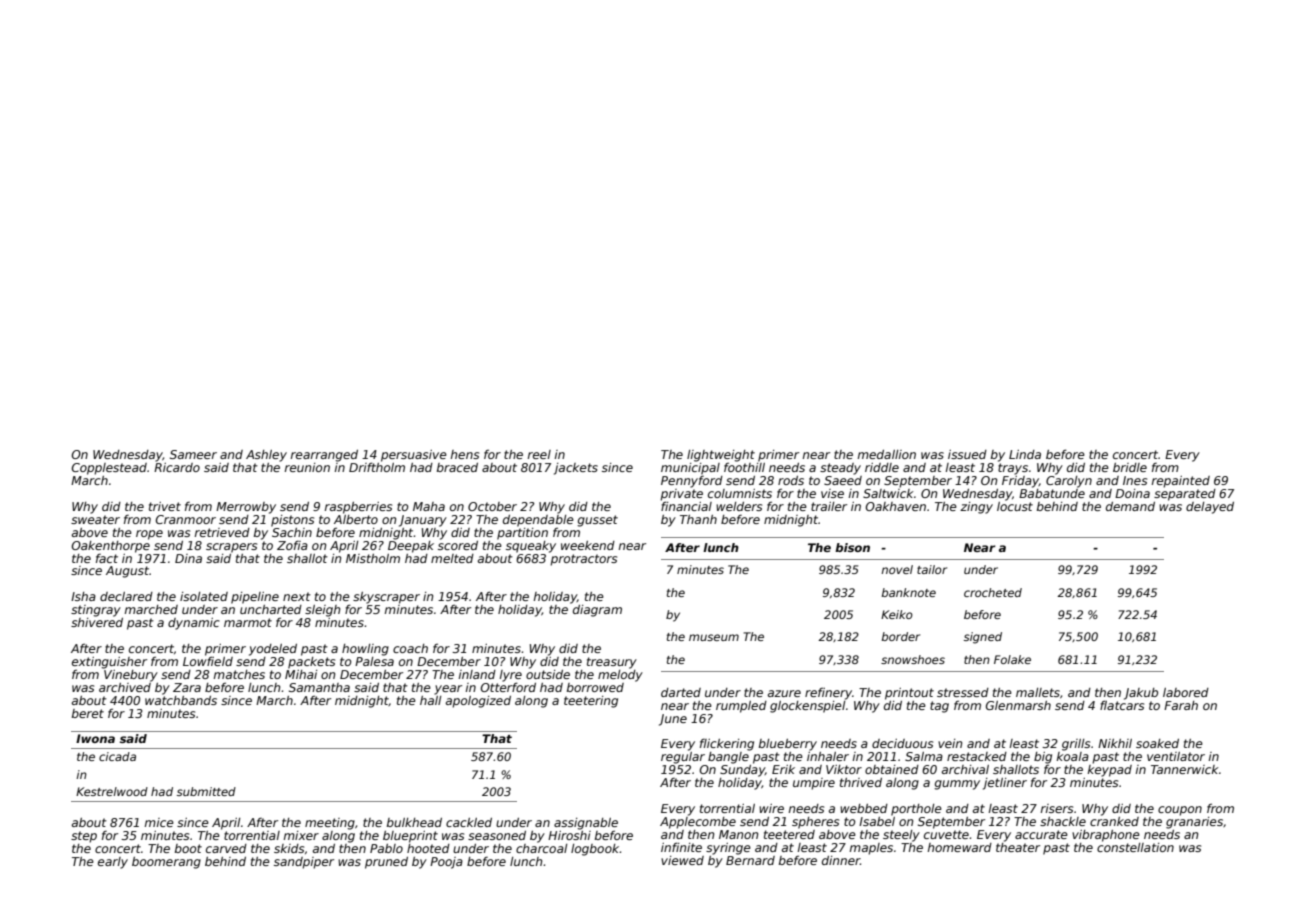 The width and height of the image is (1308, 924). Describe the element at coordinates (939, 707) in the image. I see `tag` at that location.
